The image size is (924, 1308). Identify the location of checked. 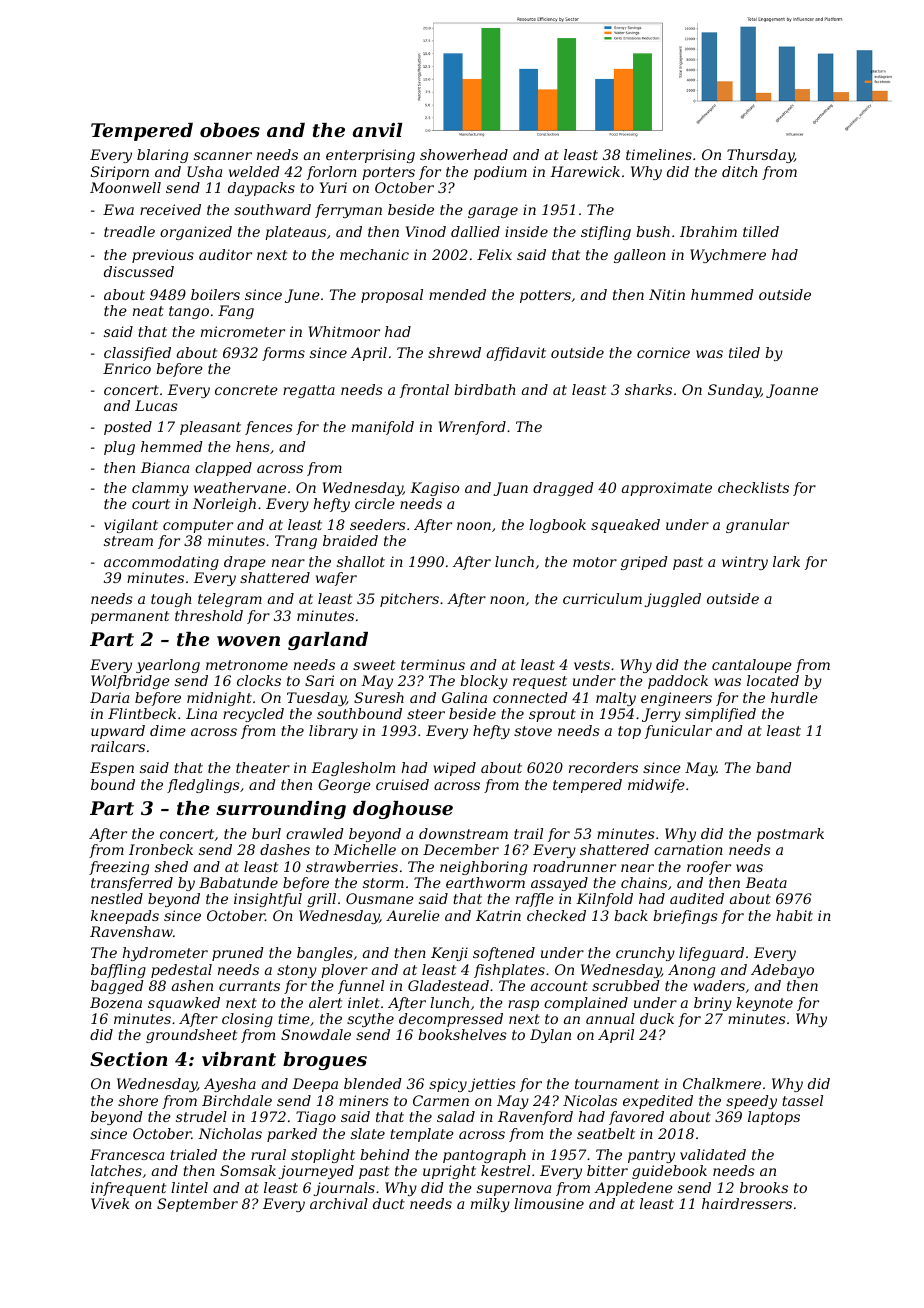
(556, 915).
